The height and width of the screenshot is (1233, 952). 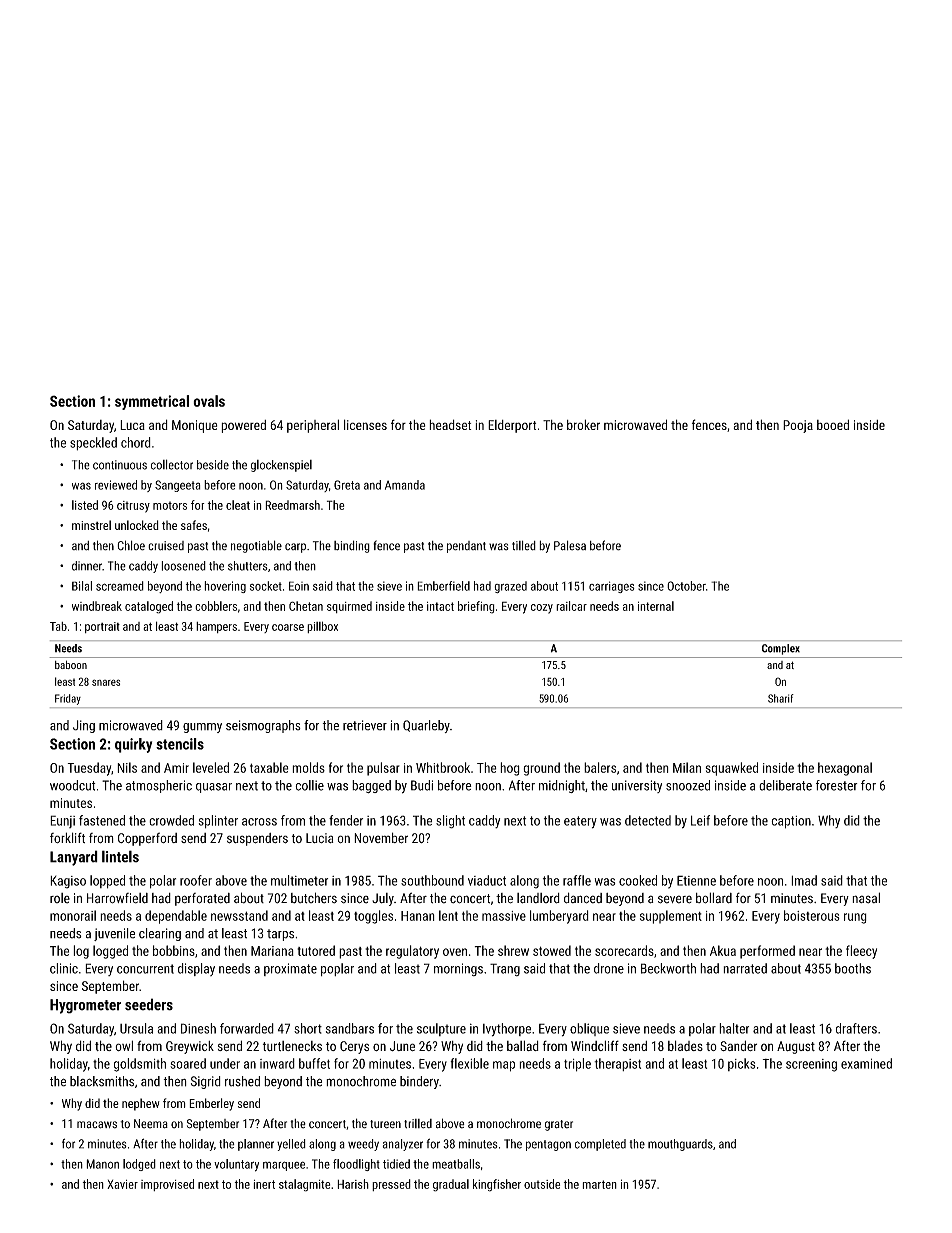 What do you see at coordinates (723, 950) in the screenshot?
I see `Akua` at bounding box center [723, 950].
